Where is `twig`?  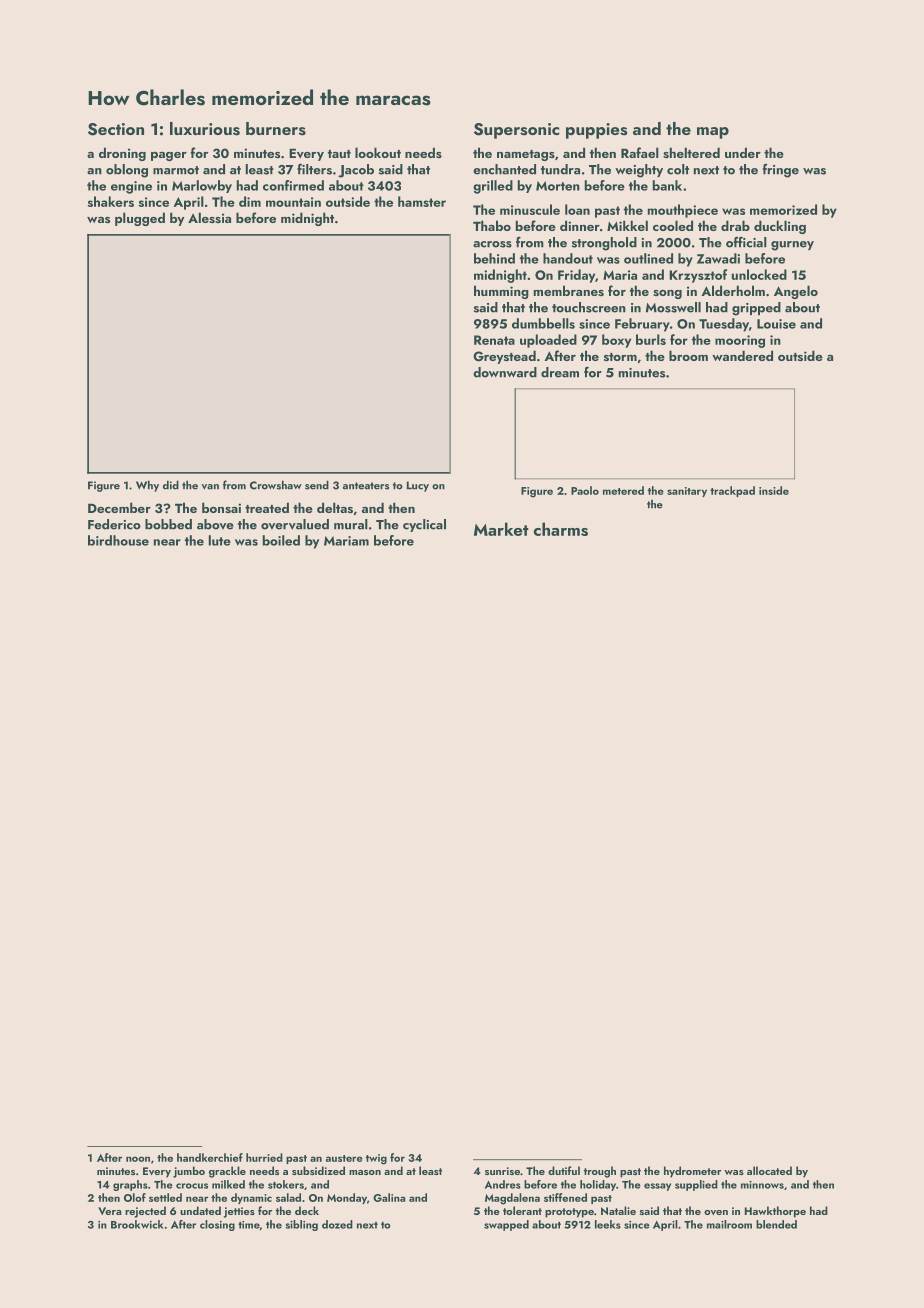
twig is located at coordinates (376, 1159).
